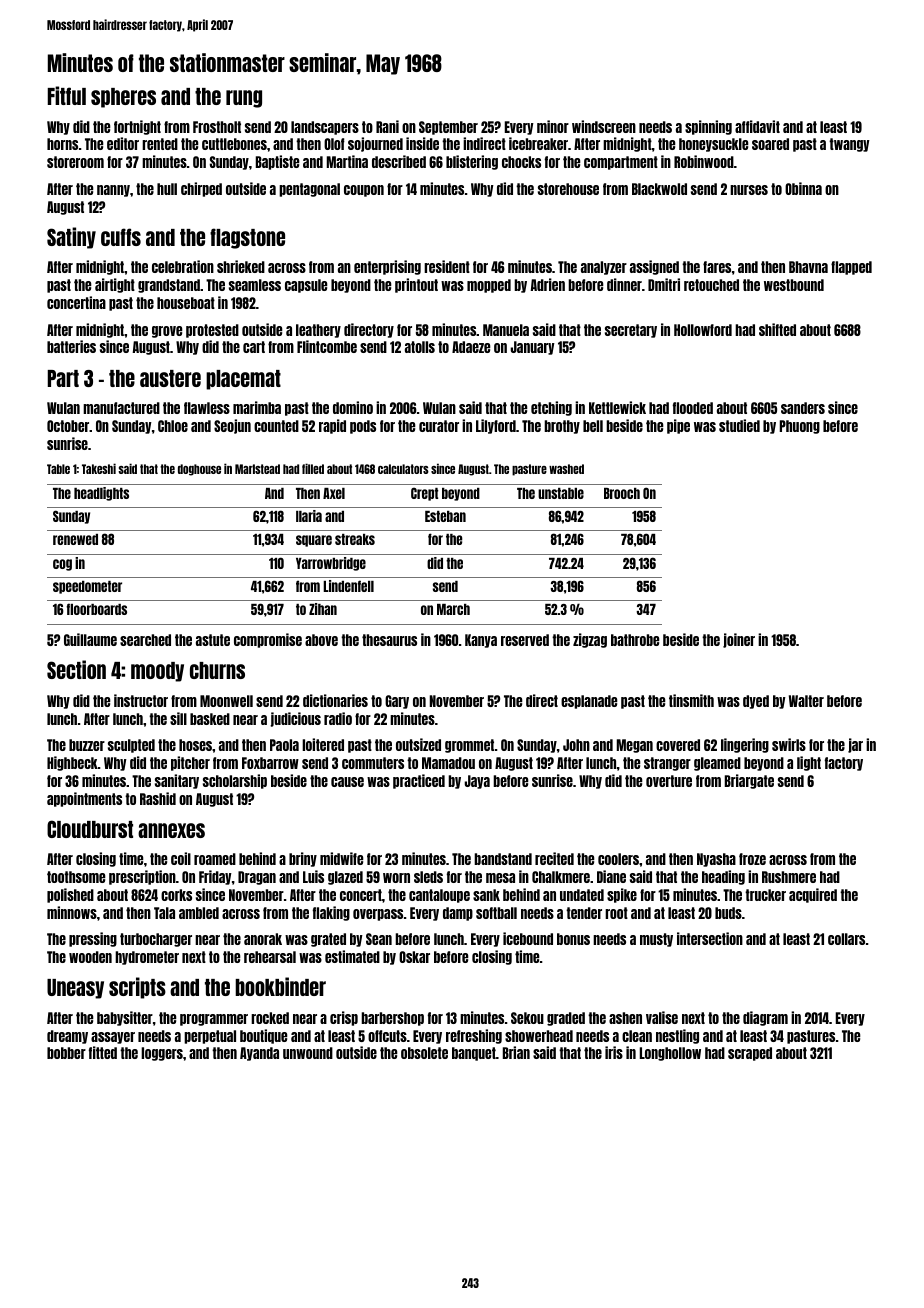 Image resolution: width=924 pixels, height=1308 pixels. What do you see at coordinates (75, 162) in the page?
I see `storeroom` at bounding box center [75, 162].
